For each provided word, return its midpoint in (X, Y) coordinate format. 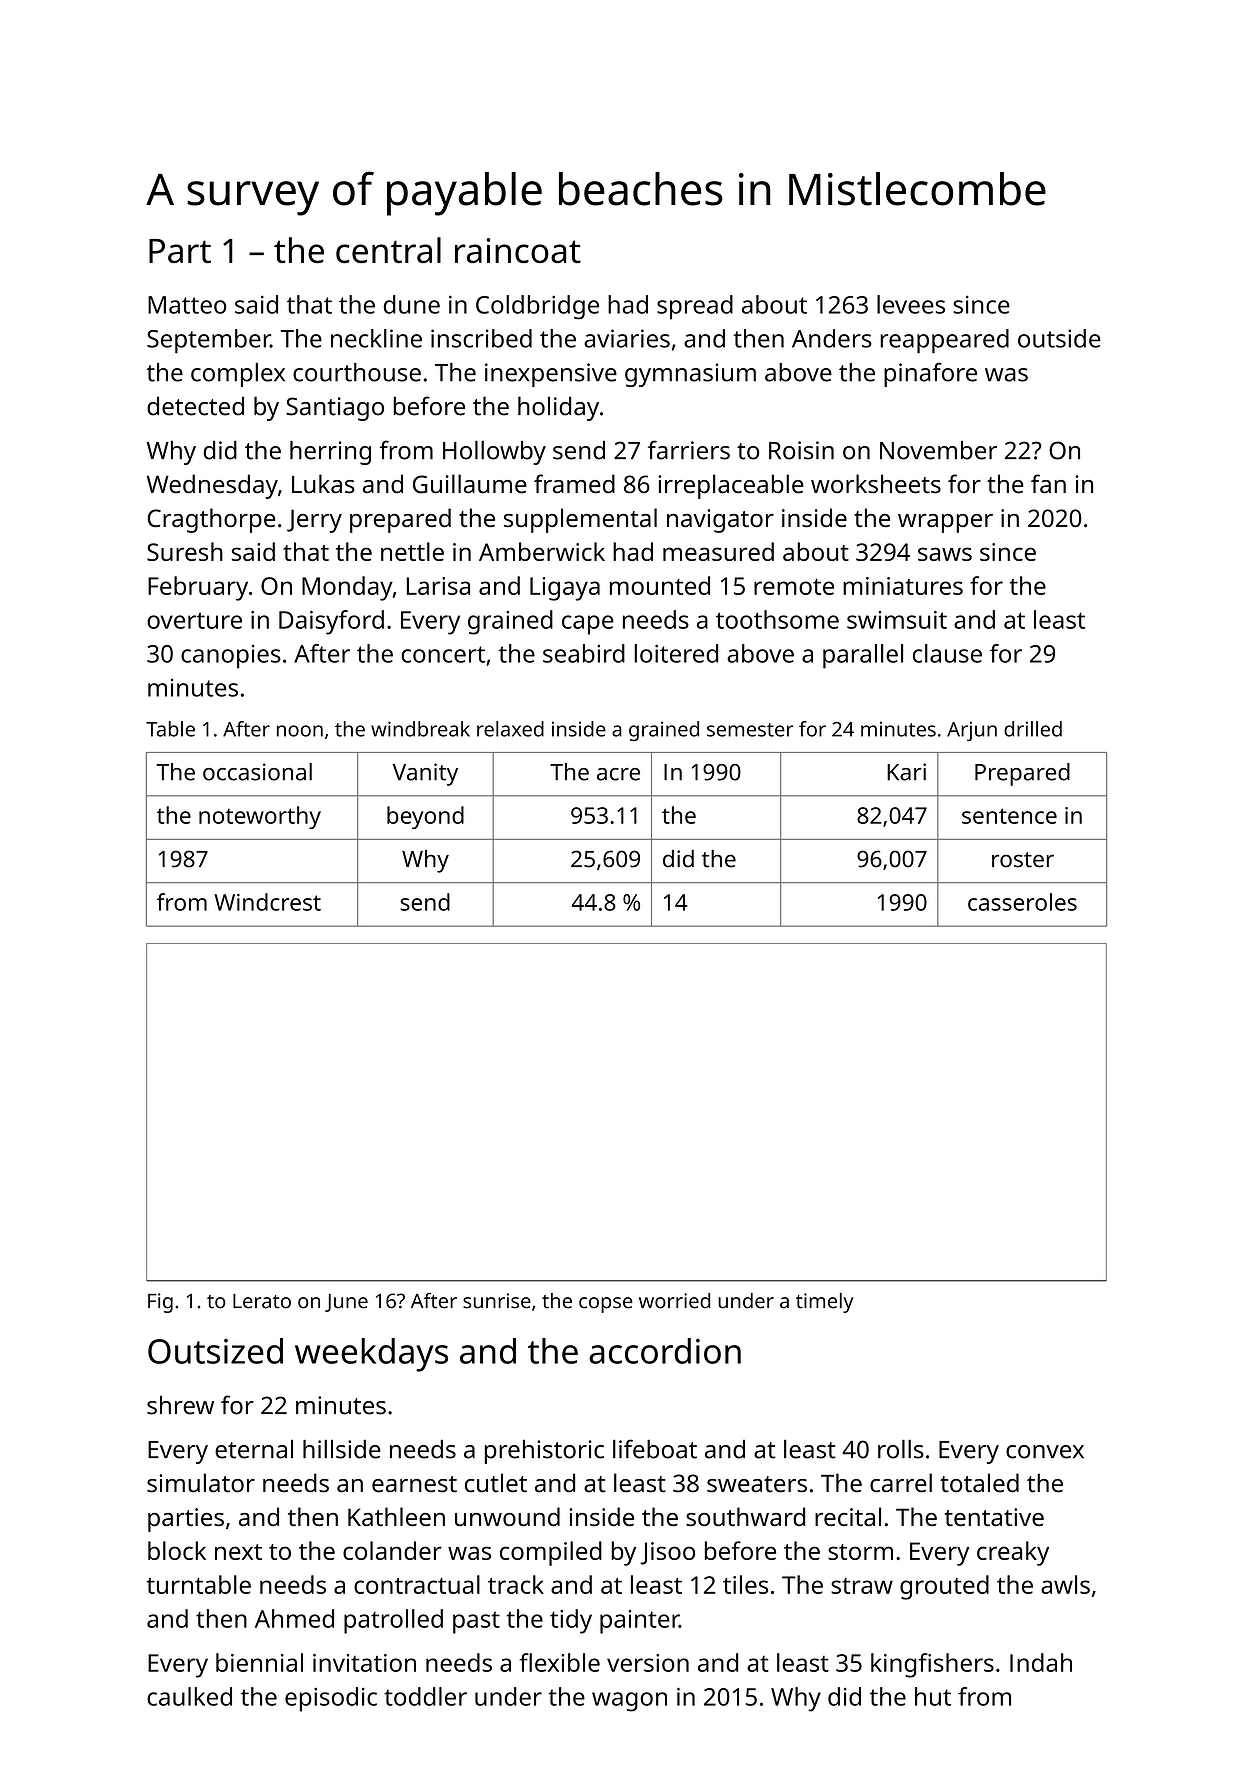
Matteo (187, 305)
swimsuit (897, 620)
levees (911, 304)
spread (695, 307)
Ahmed (294, 1618)
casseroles (1022, 902)
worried (674, 1301)
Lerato (262, 1301)
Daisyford (331, 622)
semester (750, 730)
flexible (559, 1662)
